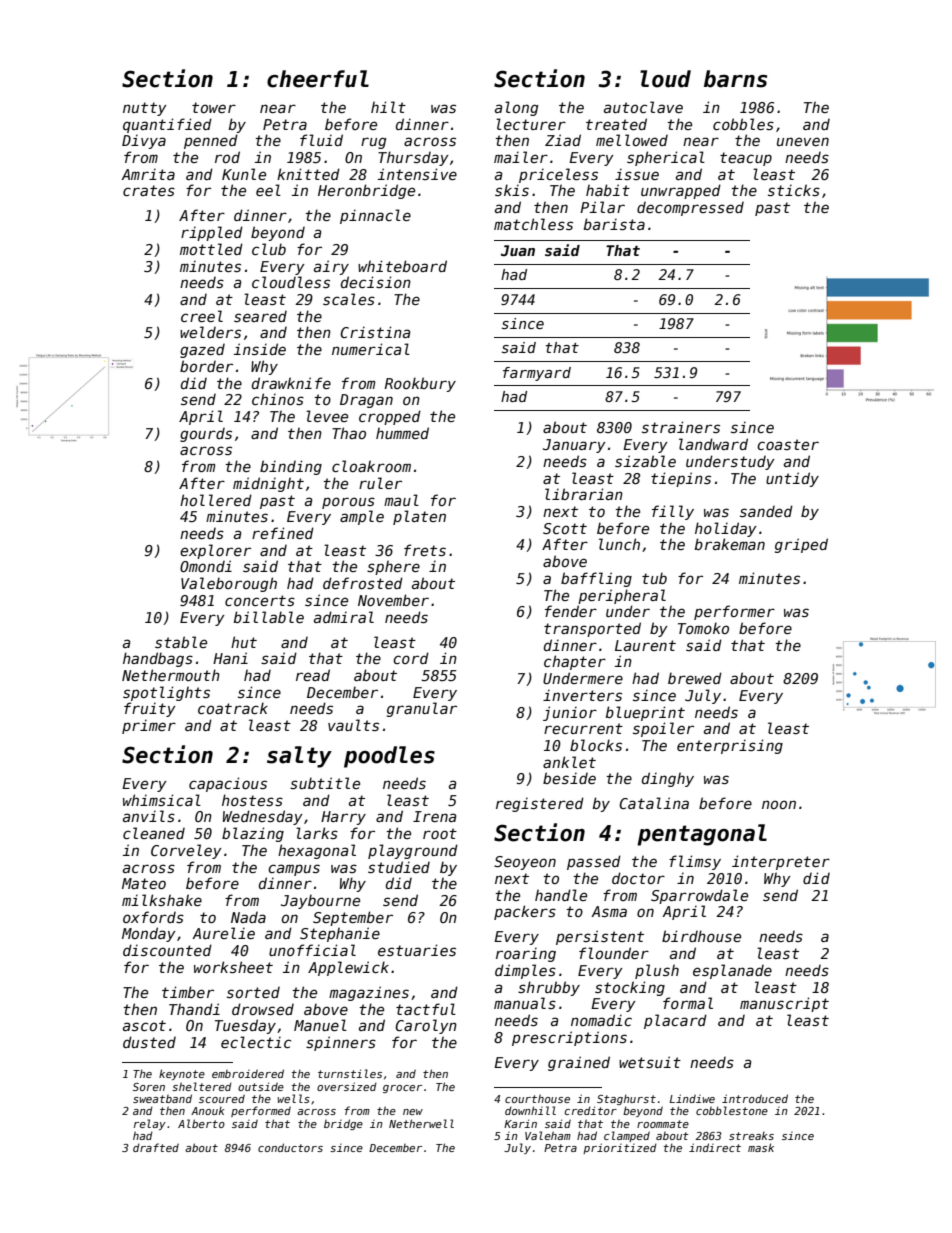  I want to click on noon, so click(779, 804).
